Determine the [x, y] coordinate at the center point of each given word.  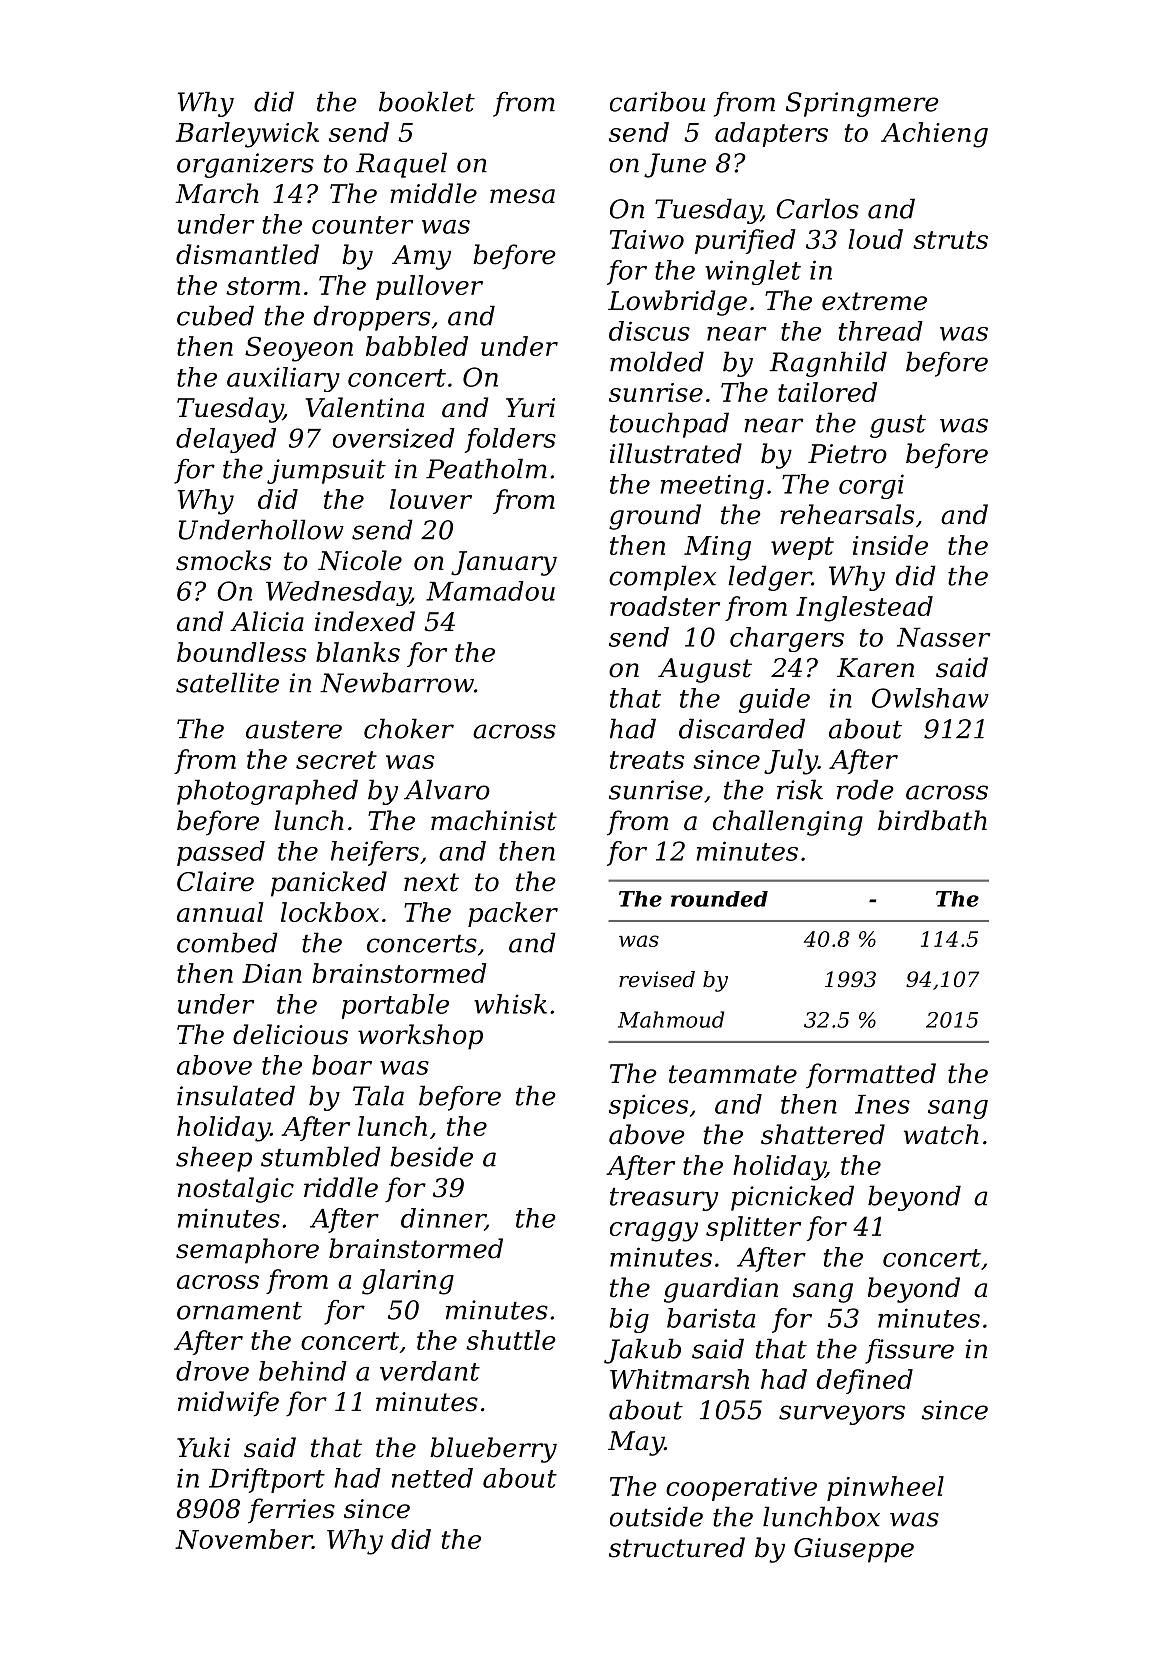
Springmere [862, 104]
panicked [329, 884]
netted [432, 1478]
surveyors [842, 1415]
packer [513, 914]
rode [865, 789]
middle [433, 193]
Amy [421, 257]
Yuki [203, 1447]
